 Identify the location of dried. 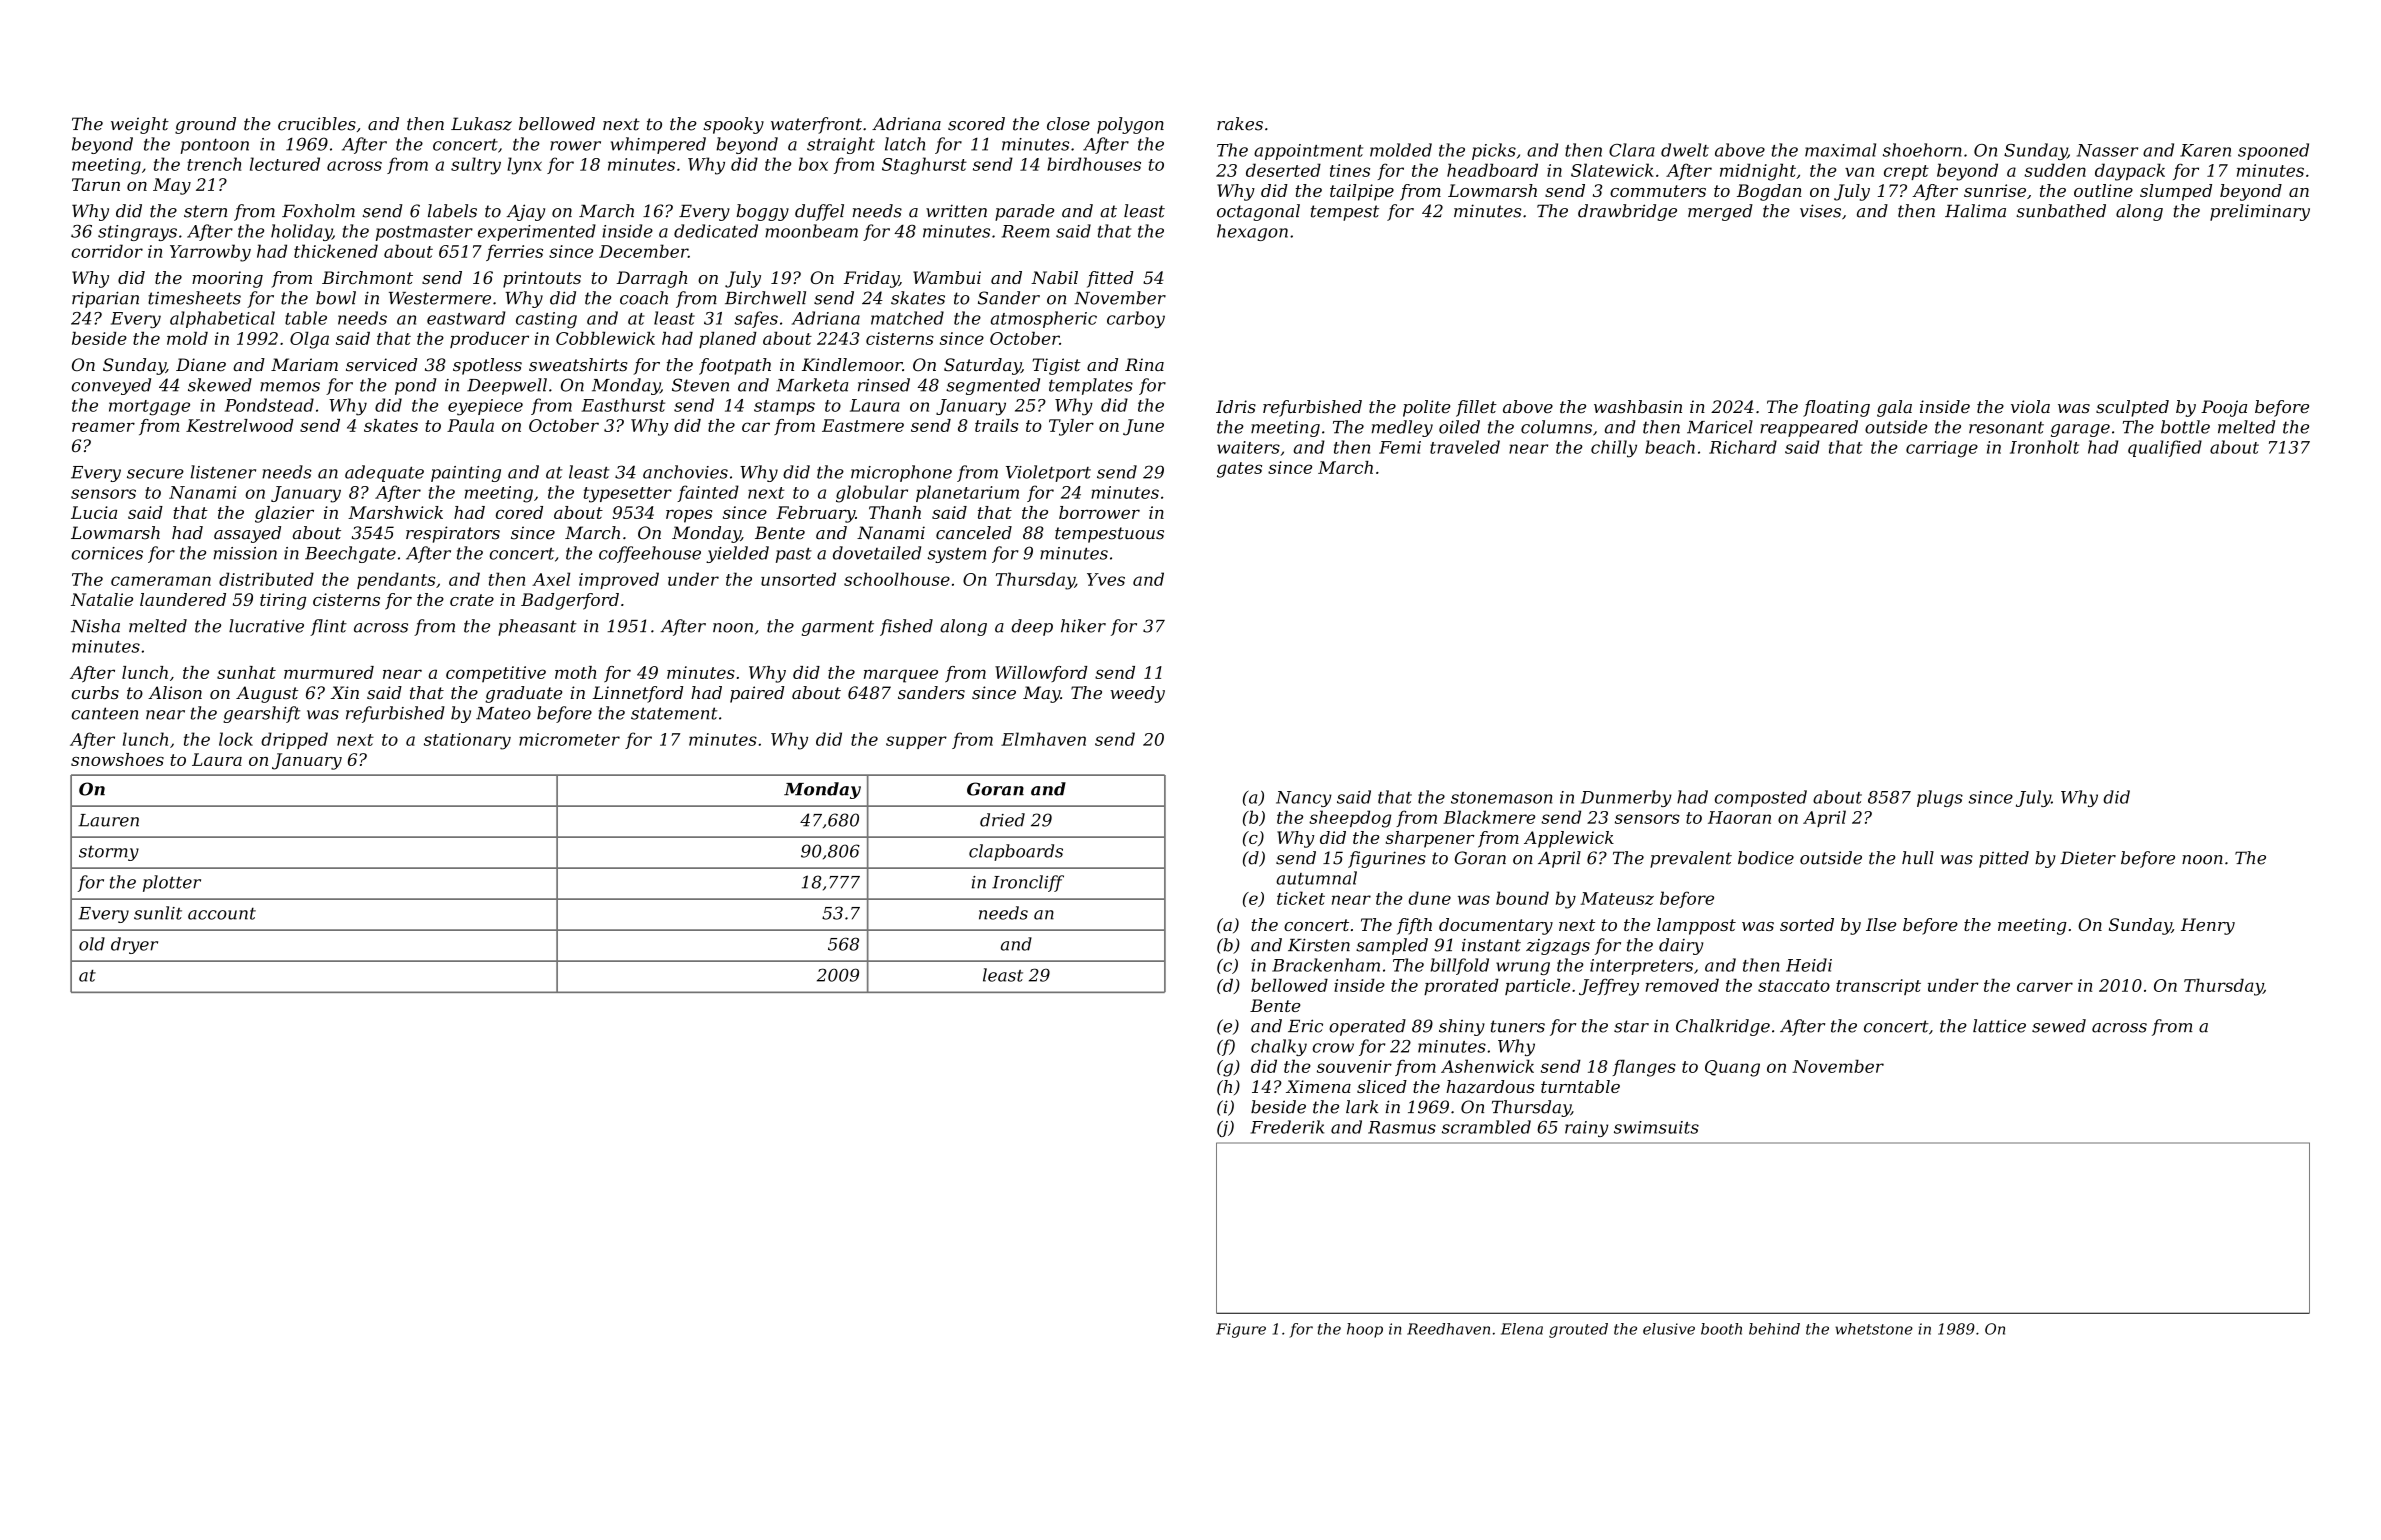
(1002, 820).
